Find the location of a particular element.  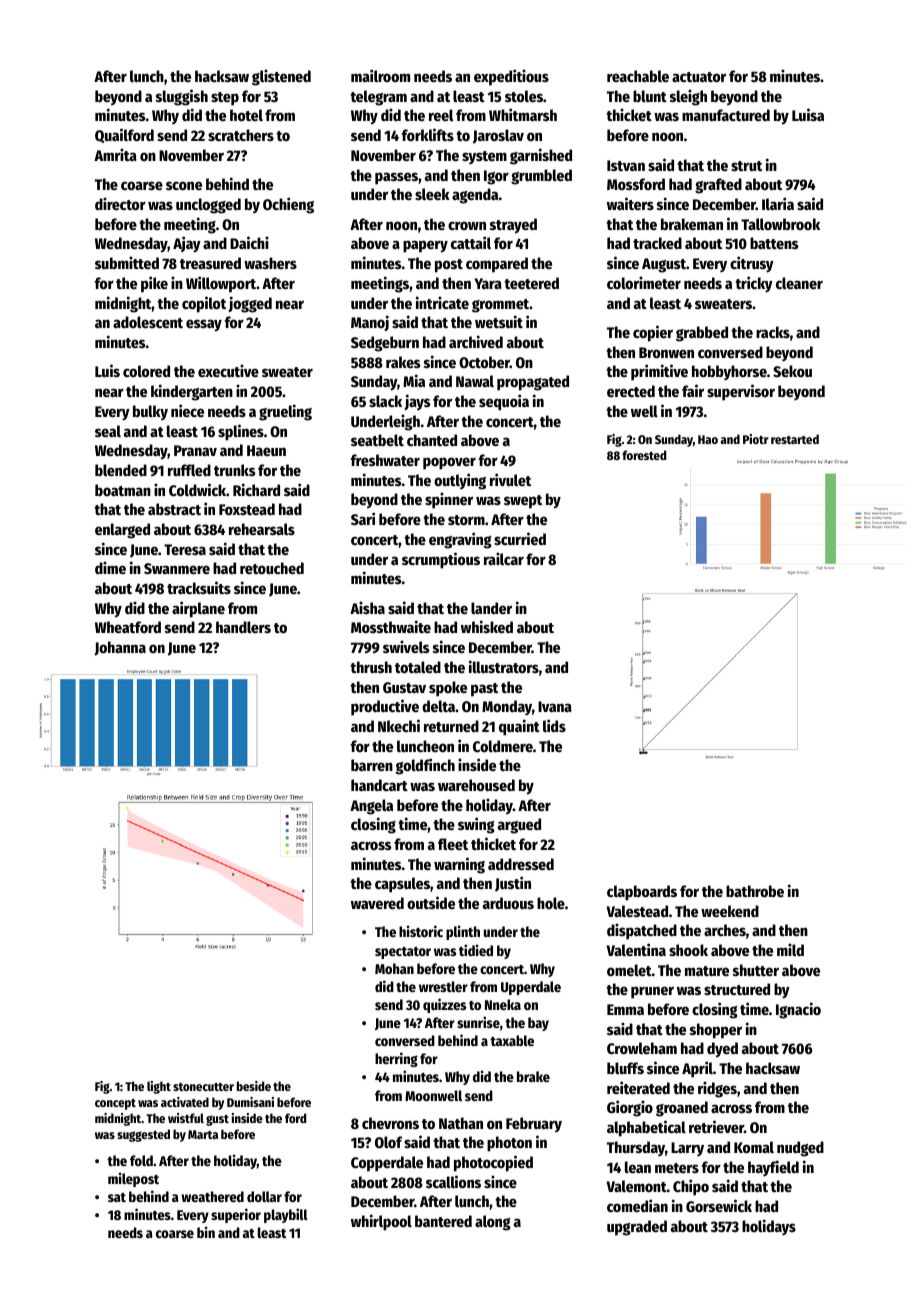

bay is located at coordinates (538, 1024).
